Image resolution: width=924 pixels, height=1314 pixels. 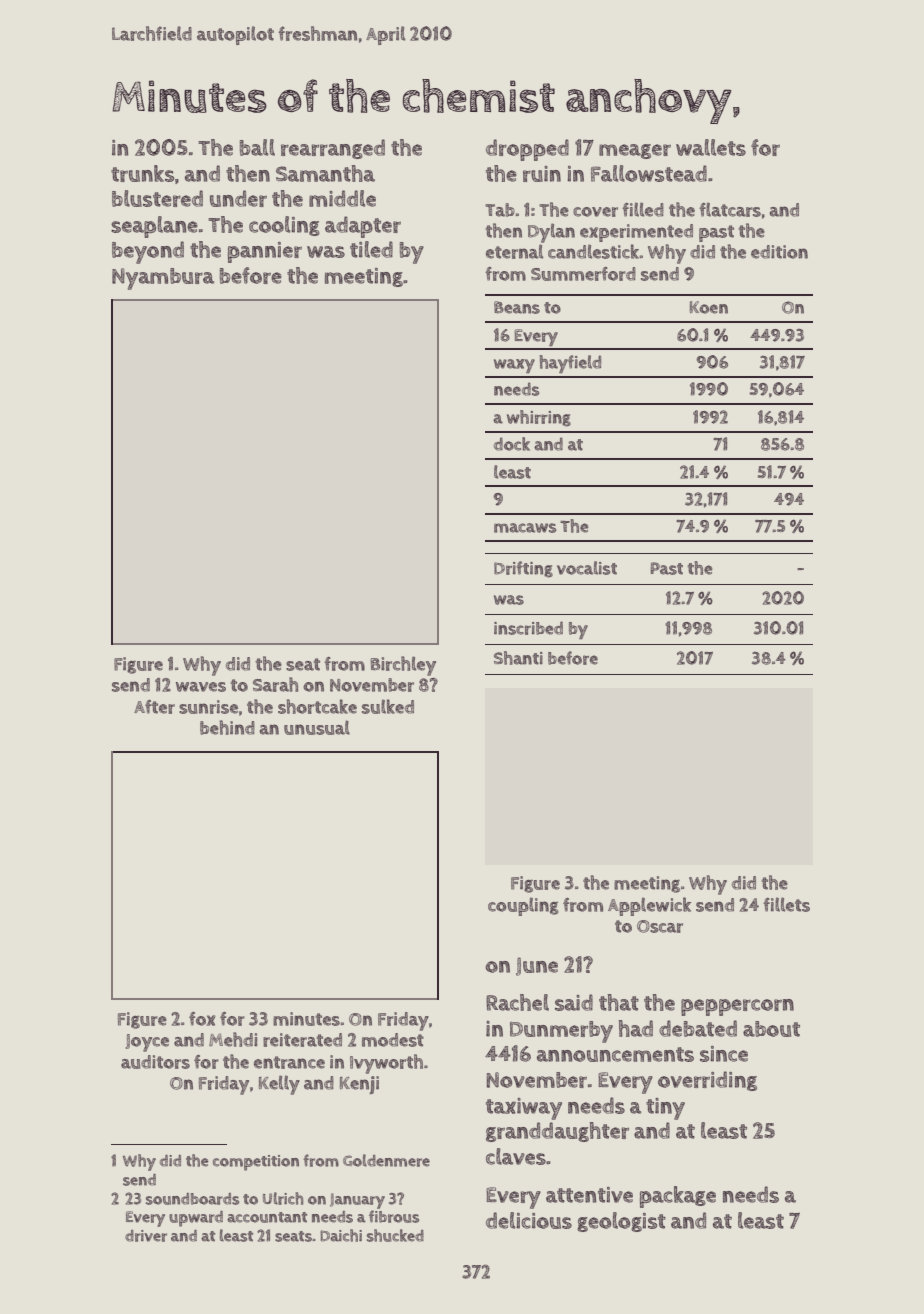 What do you see at coordinates (523, 906) in the screenshot?
I see `coupling` at bounding box center [523, 906].
